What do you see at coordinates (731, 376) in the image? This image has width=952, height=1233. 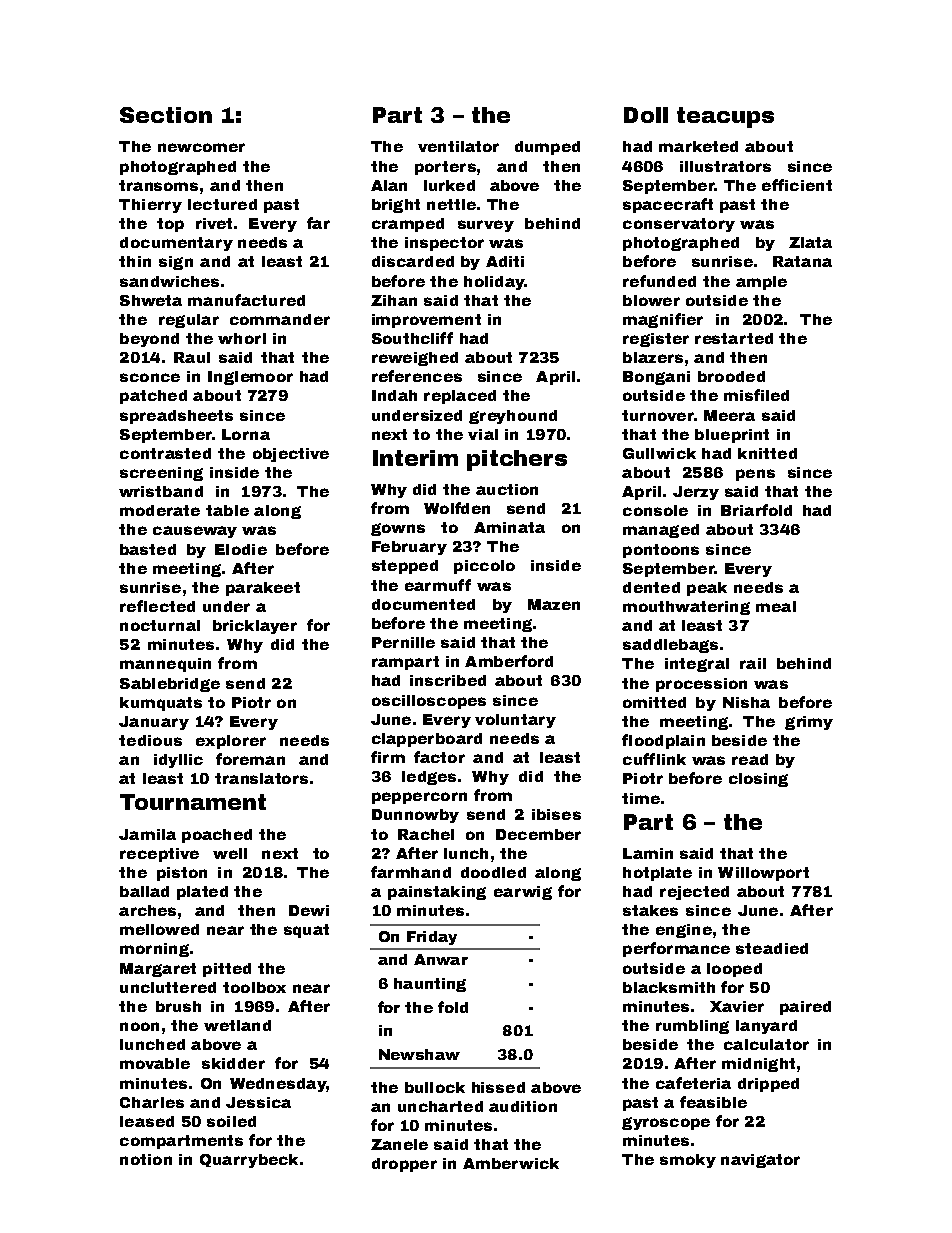 I see `brooded` at bounding box center [731, 376].
